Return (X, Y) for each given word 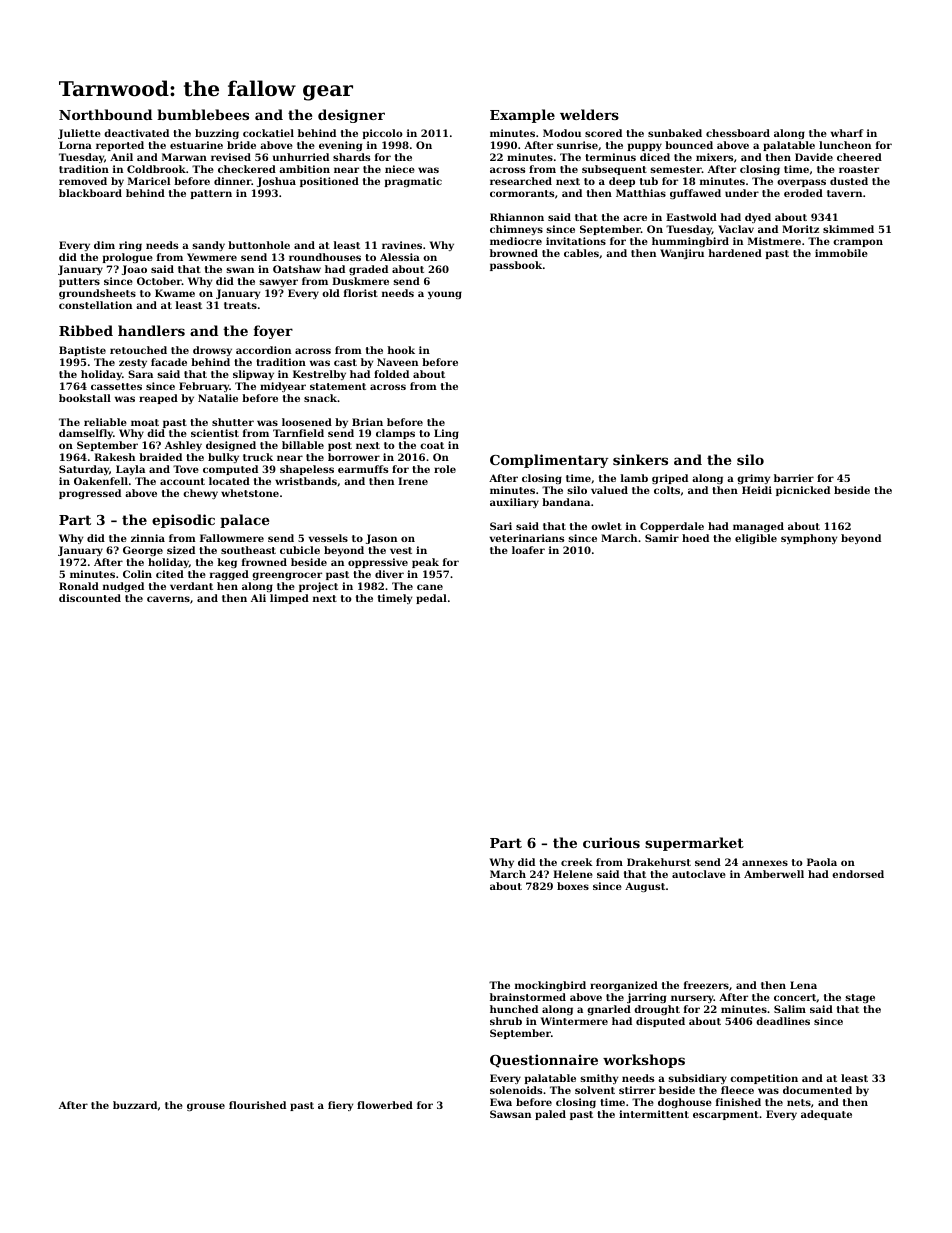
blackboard (90, 193)
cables (581, 253)
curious (611, 842)
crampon (858, 243)
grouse (206, 1107)
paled (550, 1115)
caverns (168, 599)
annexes (765, 863)
